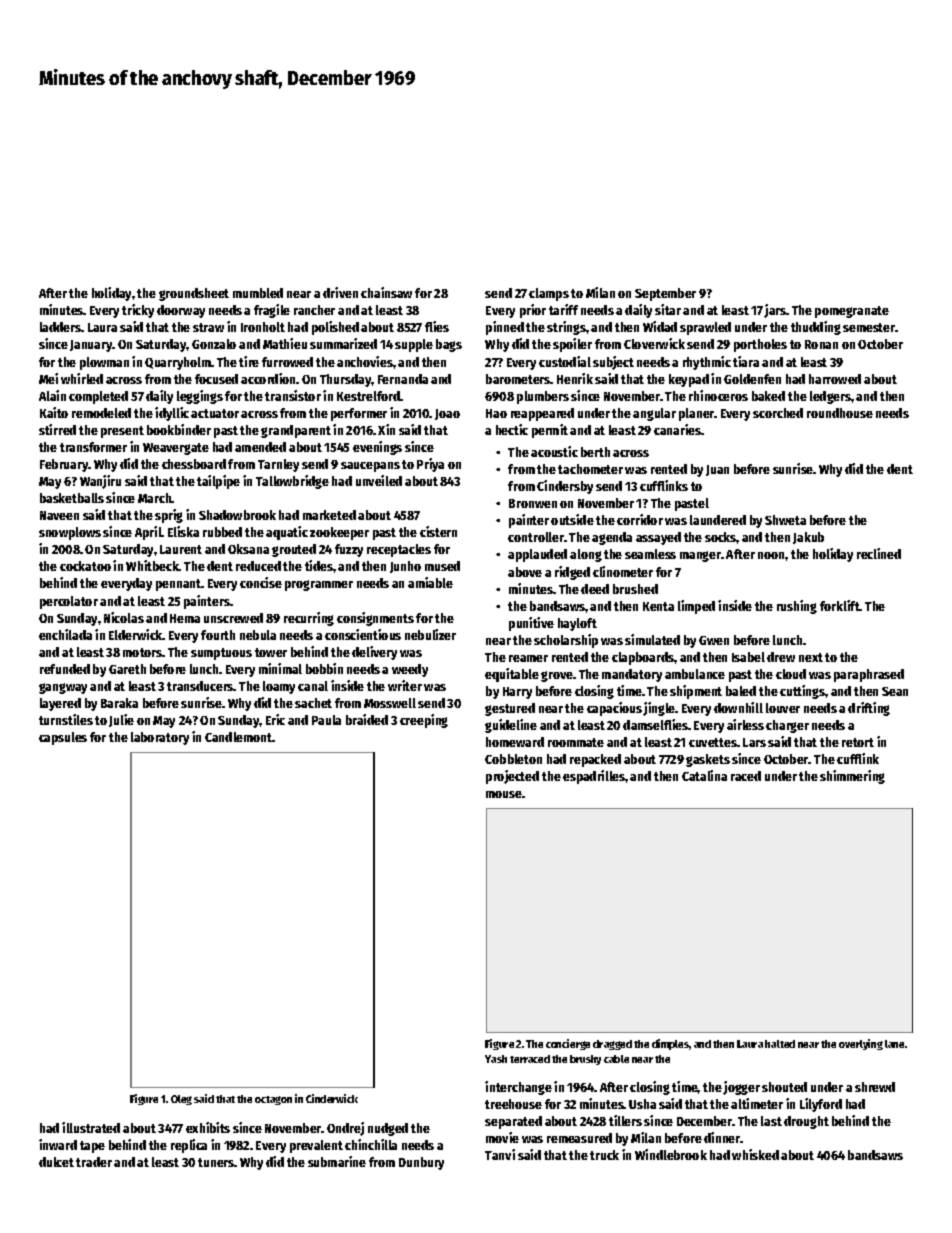  Describe the element at coordinates (613, 363) in the image. I see `subject` at that location.
